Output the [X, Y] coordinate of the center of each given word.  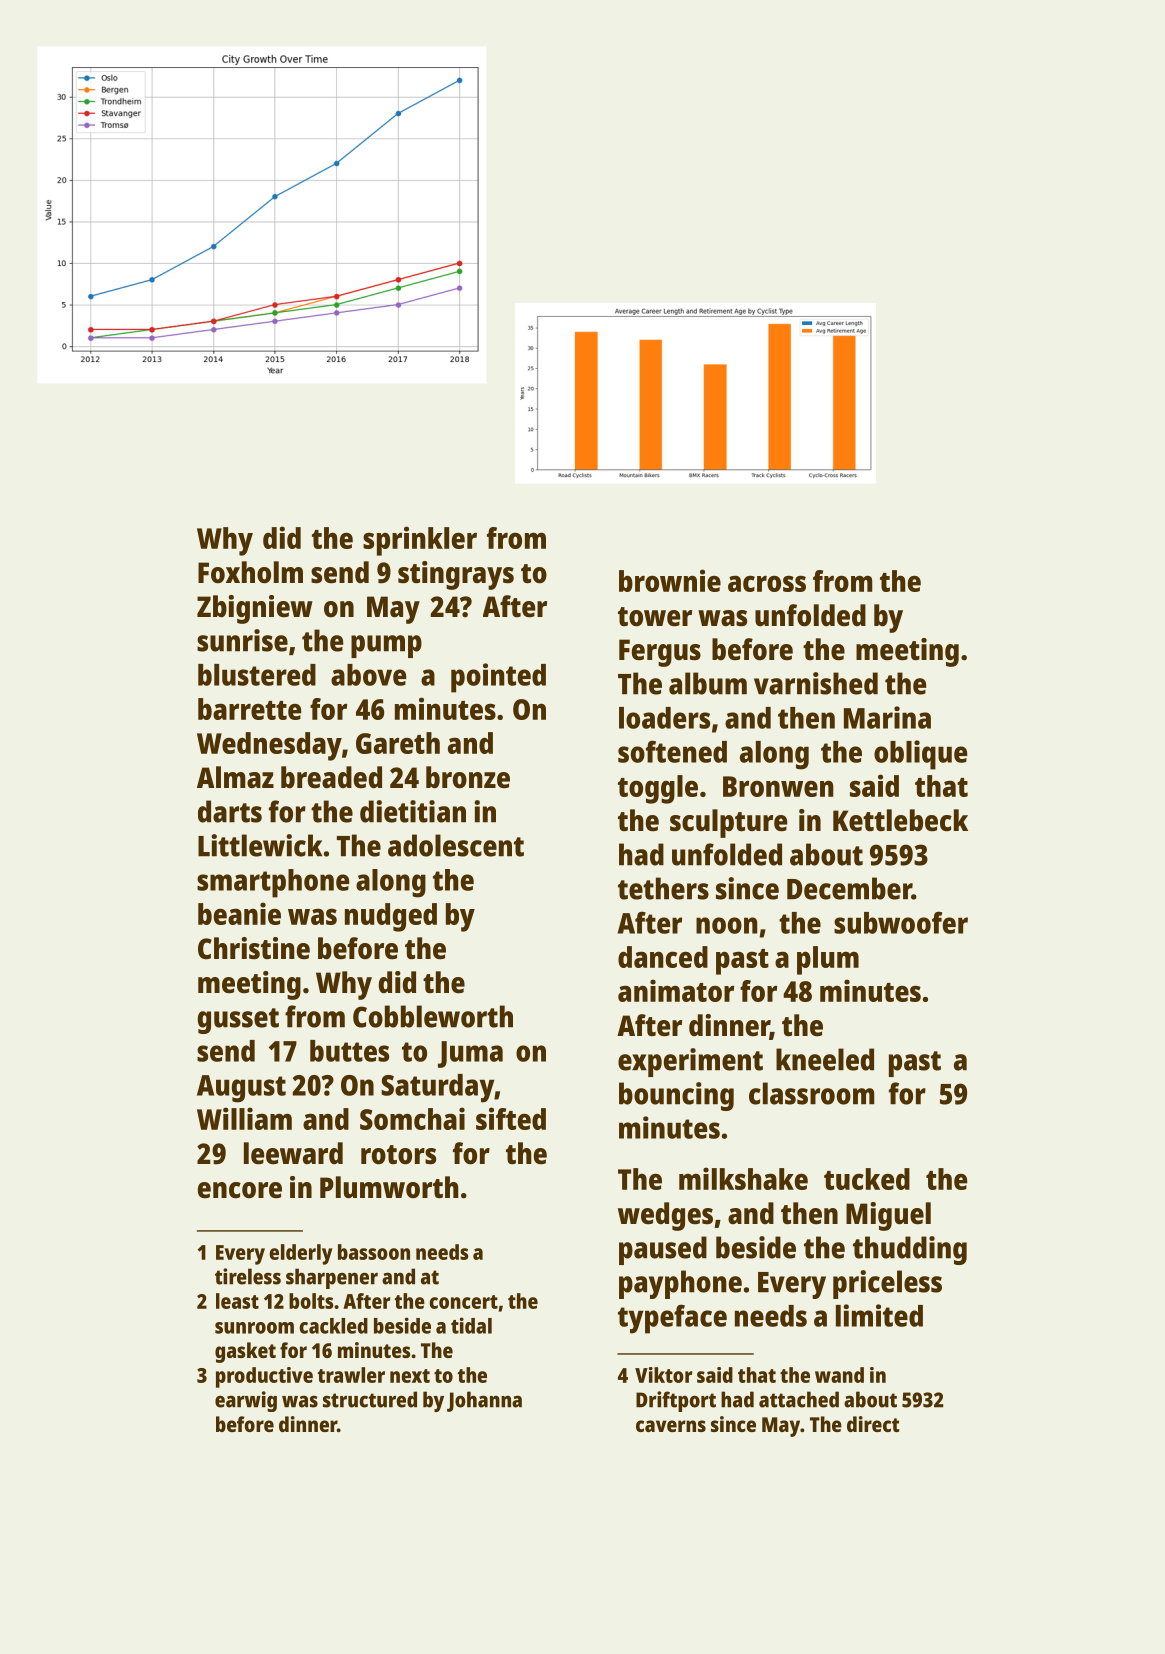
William [244, 1118]
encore [240, 1190]
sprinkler [420, 541]
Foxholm [250, 572]
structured [370, 1399]
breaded [331, 777]
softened [672, 751]
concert [463, 1302]
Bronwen [778, 786]
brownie [670, 580]
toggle [658, 789]
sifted [511, 1118]
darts [230, 811]
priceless [887, 1284]
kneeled [825, 1059]
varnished [816, 683]
